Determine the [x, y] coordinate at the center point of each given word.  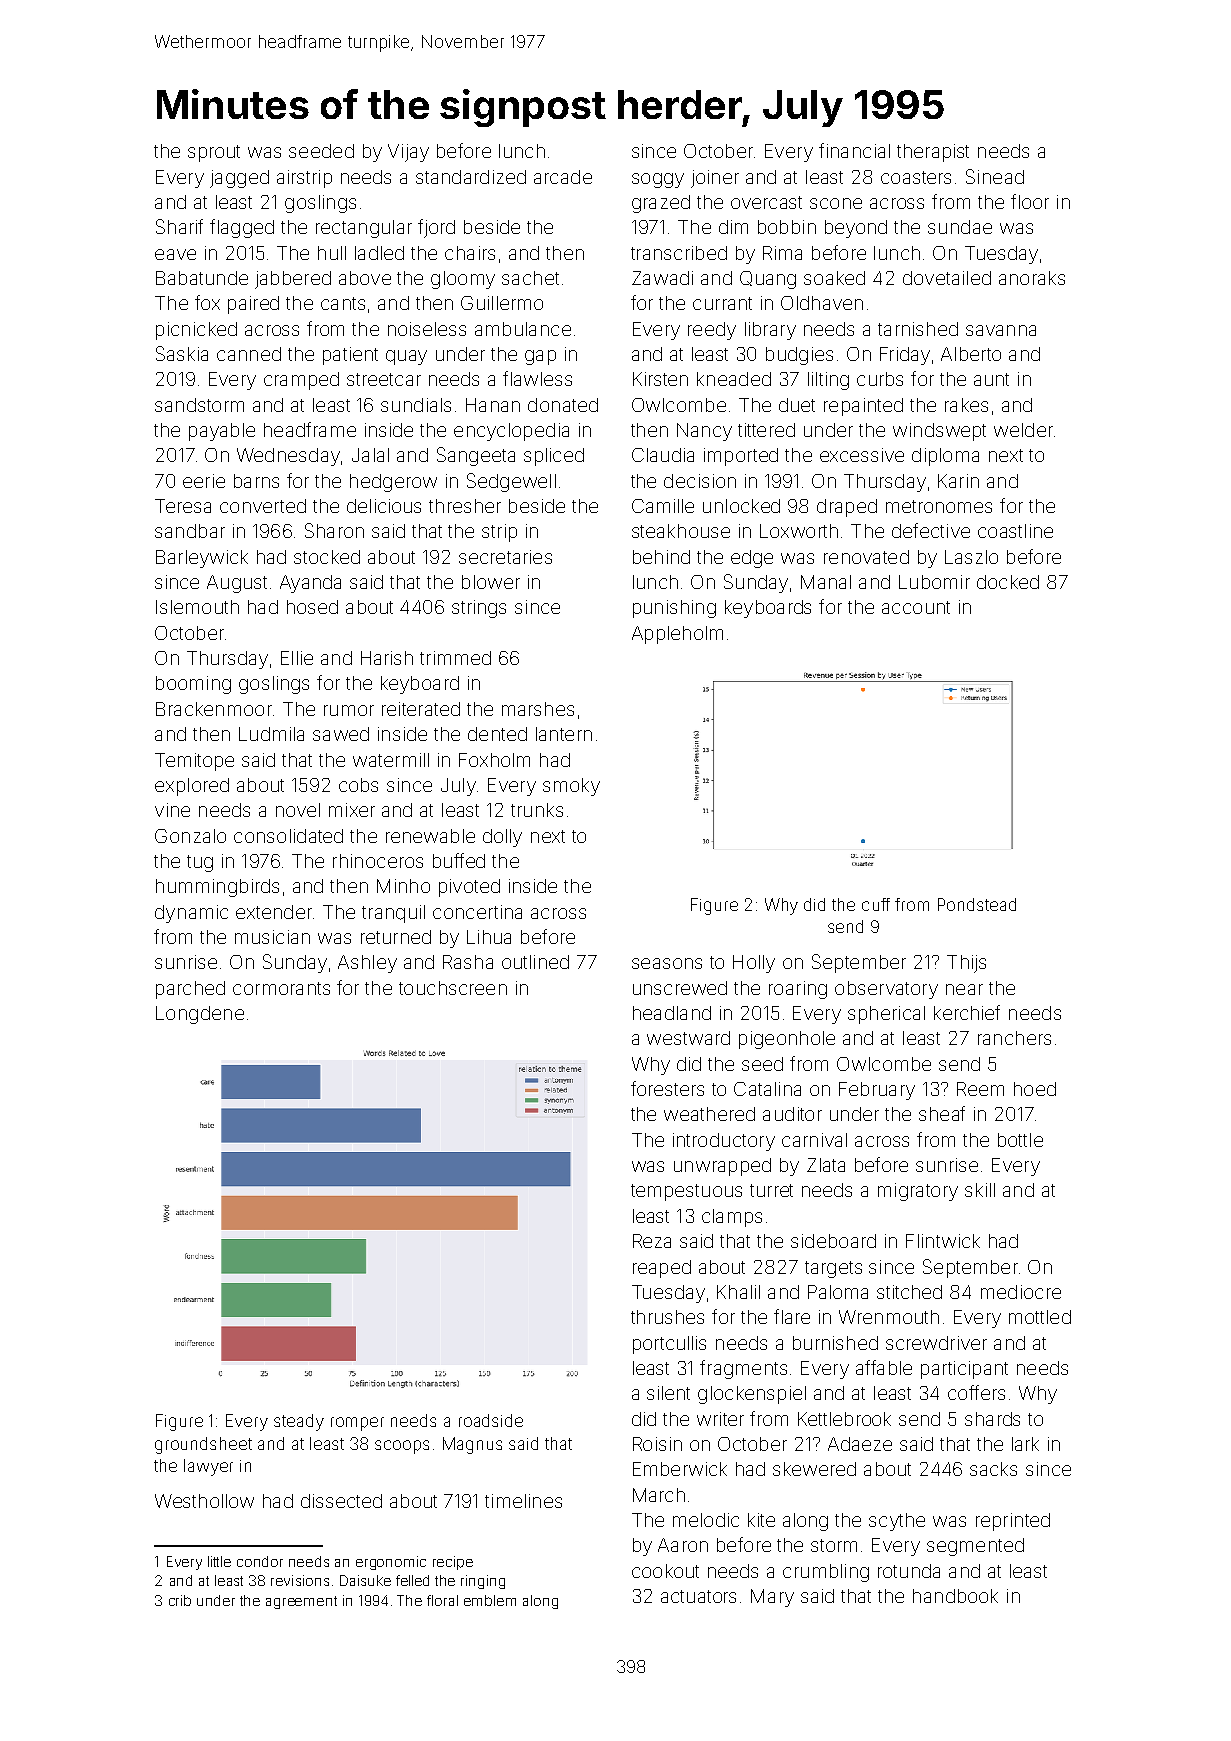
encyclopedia [511, 432]
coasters [916, 177]
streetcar [384, 379]
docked [1008, 582]
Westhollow [204, 1501]
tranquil [393, 914]
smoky [571, 787]
